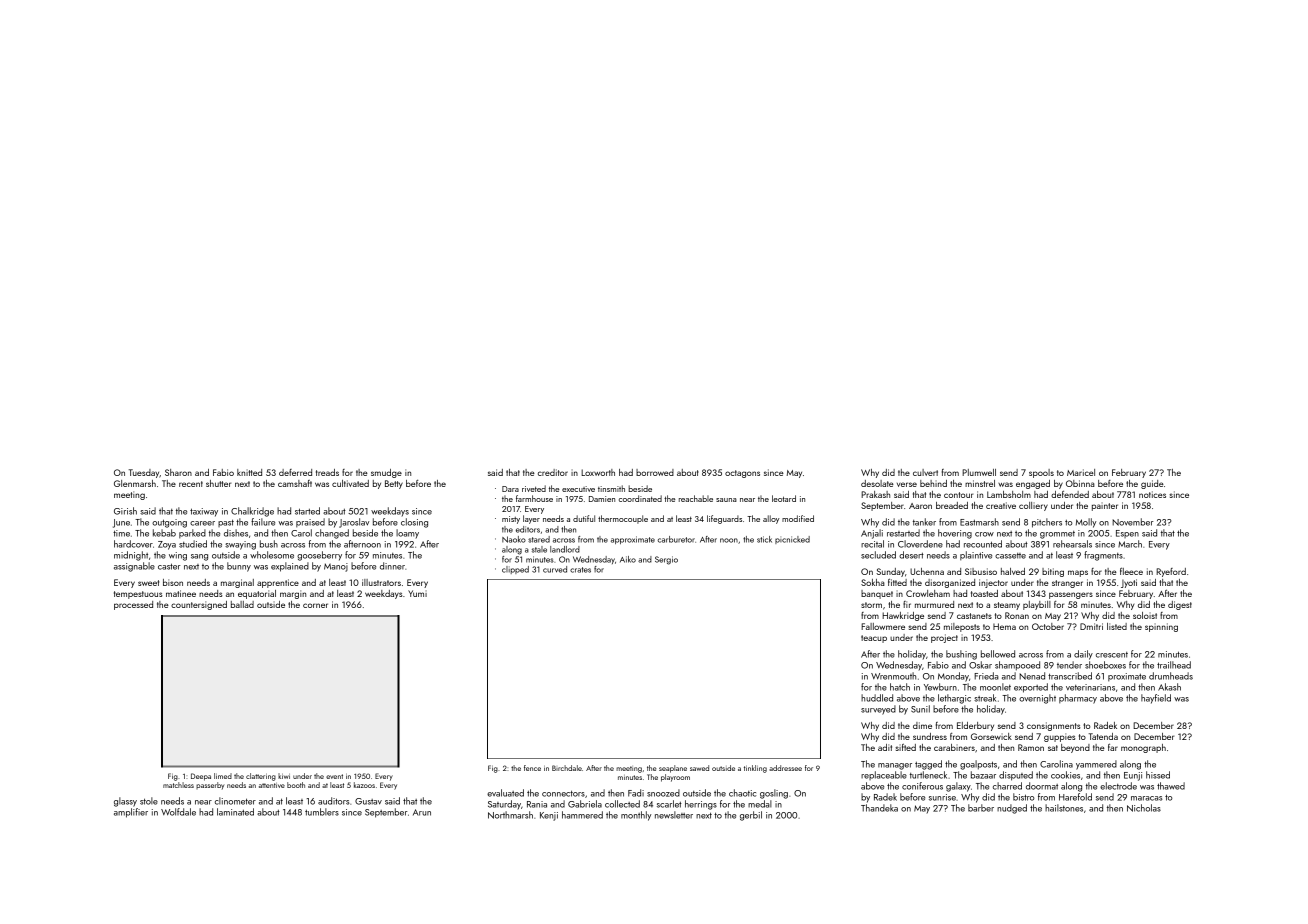 The height and width of the image is (924, 1308). I want to click on modified, so click(798, 518).
